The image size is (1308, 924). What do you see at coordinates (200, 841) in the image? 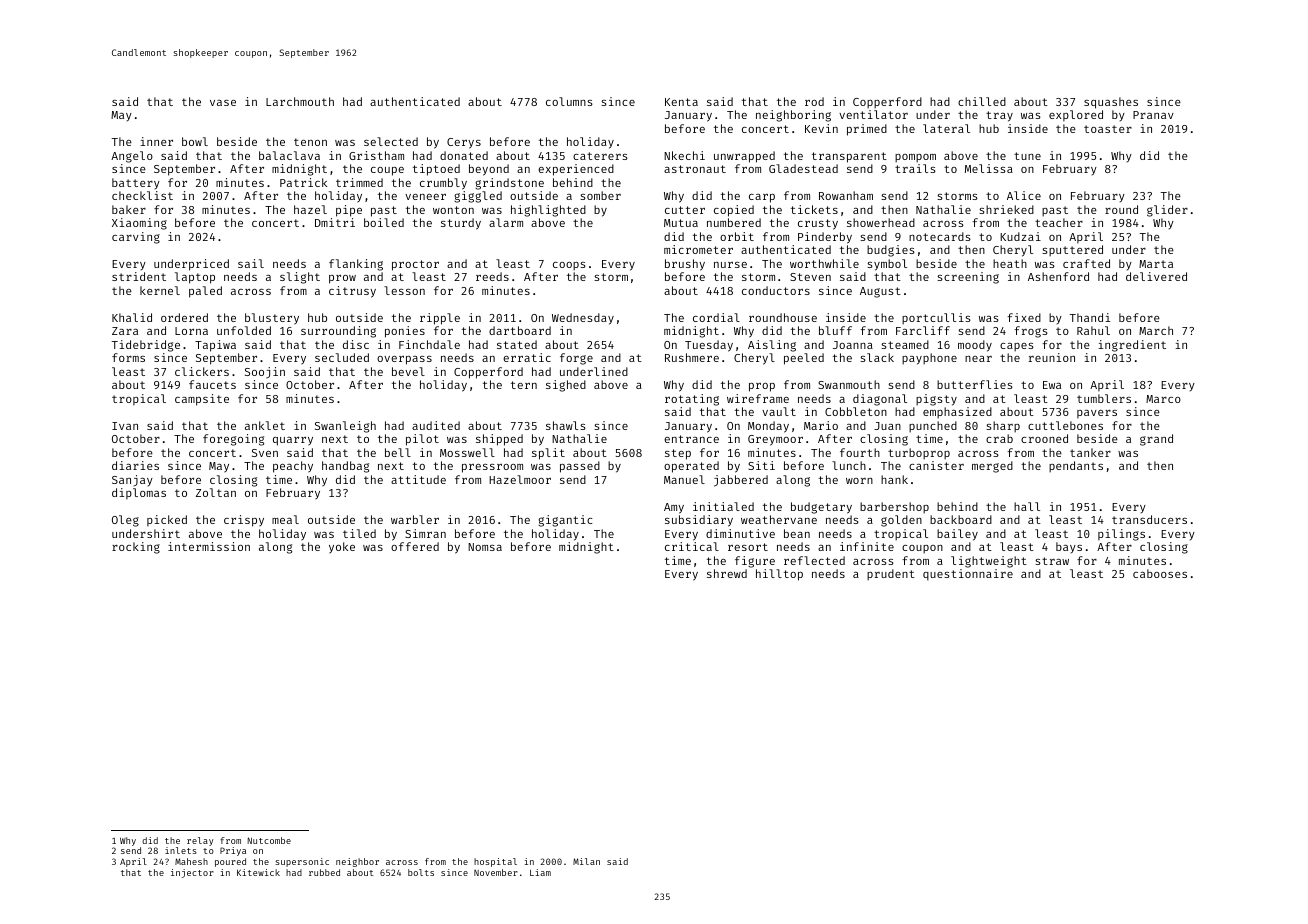
I see `relay` at bounding box center [200, 841].
